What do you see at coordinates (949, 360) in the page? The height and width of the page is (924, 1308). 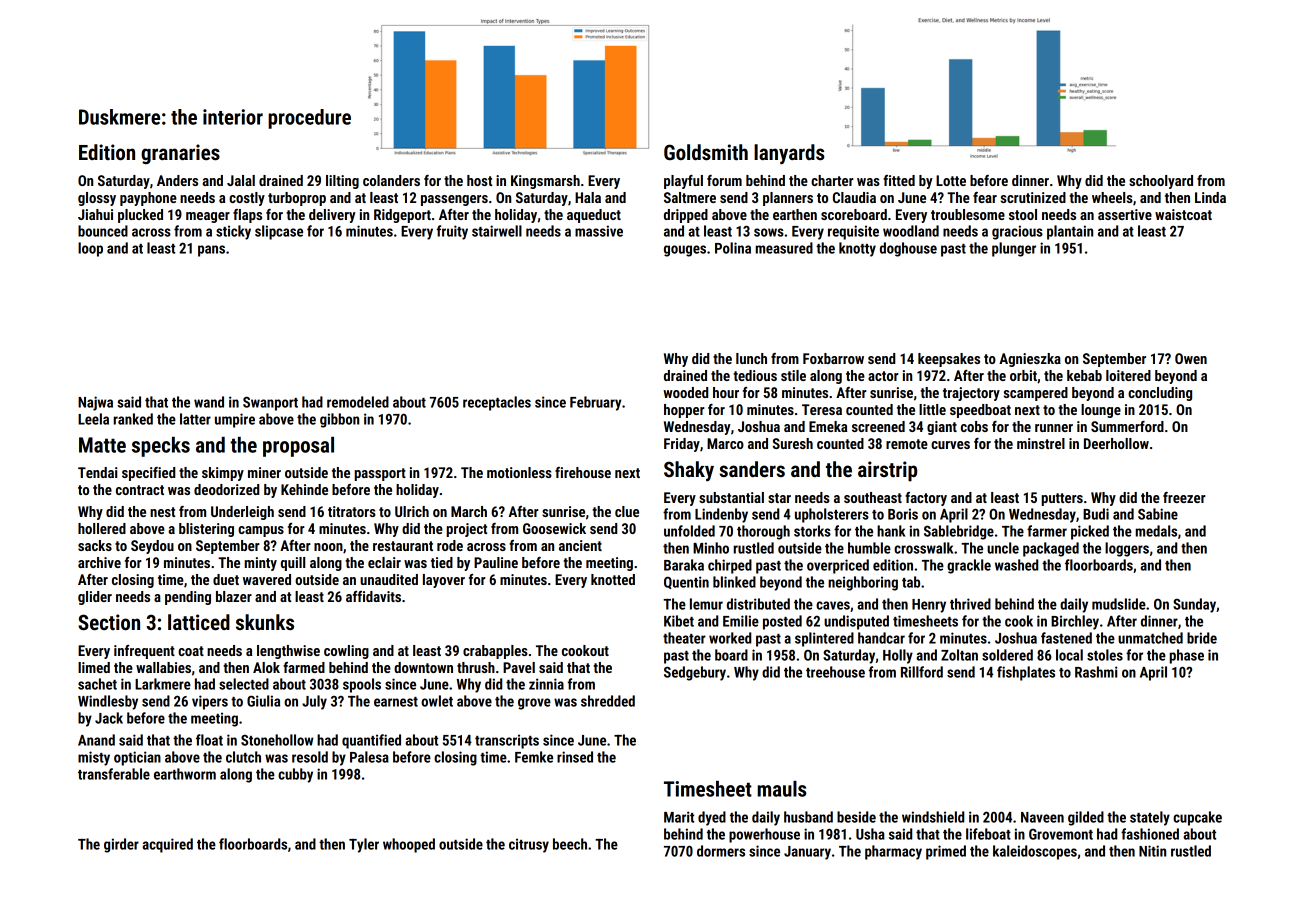 I see `keepsakes` at bounding box center [949, 360].
